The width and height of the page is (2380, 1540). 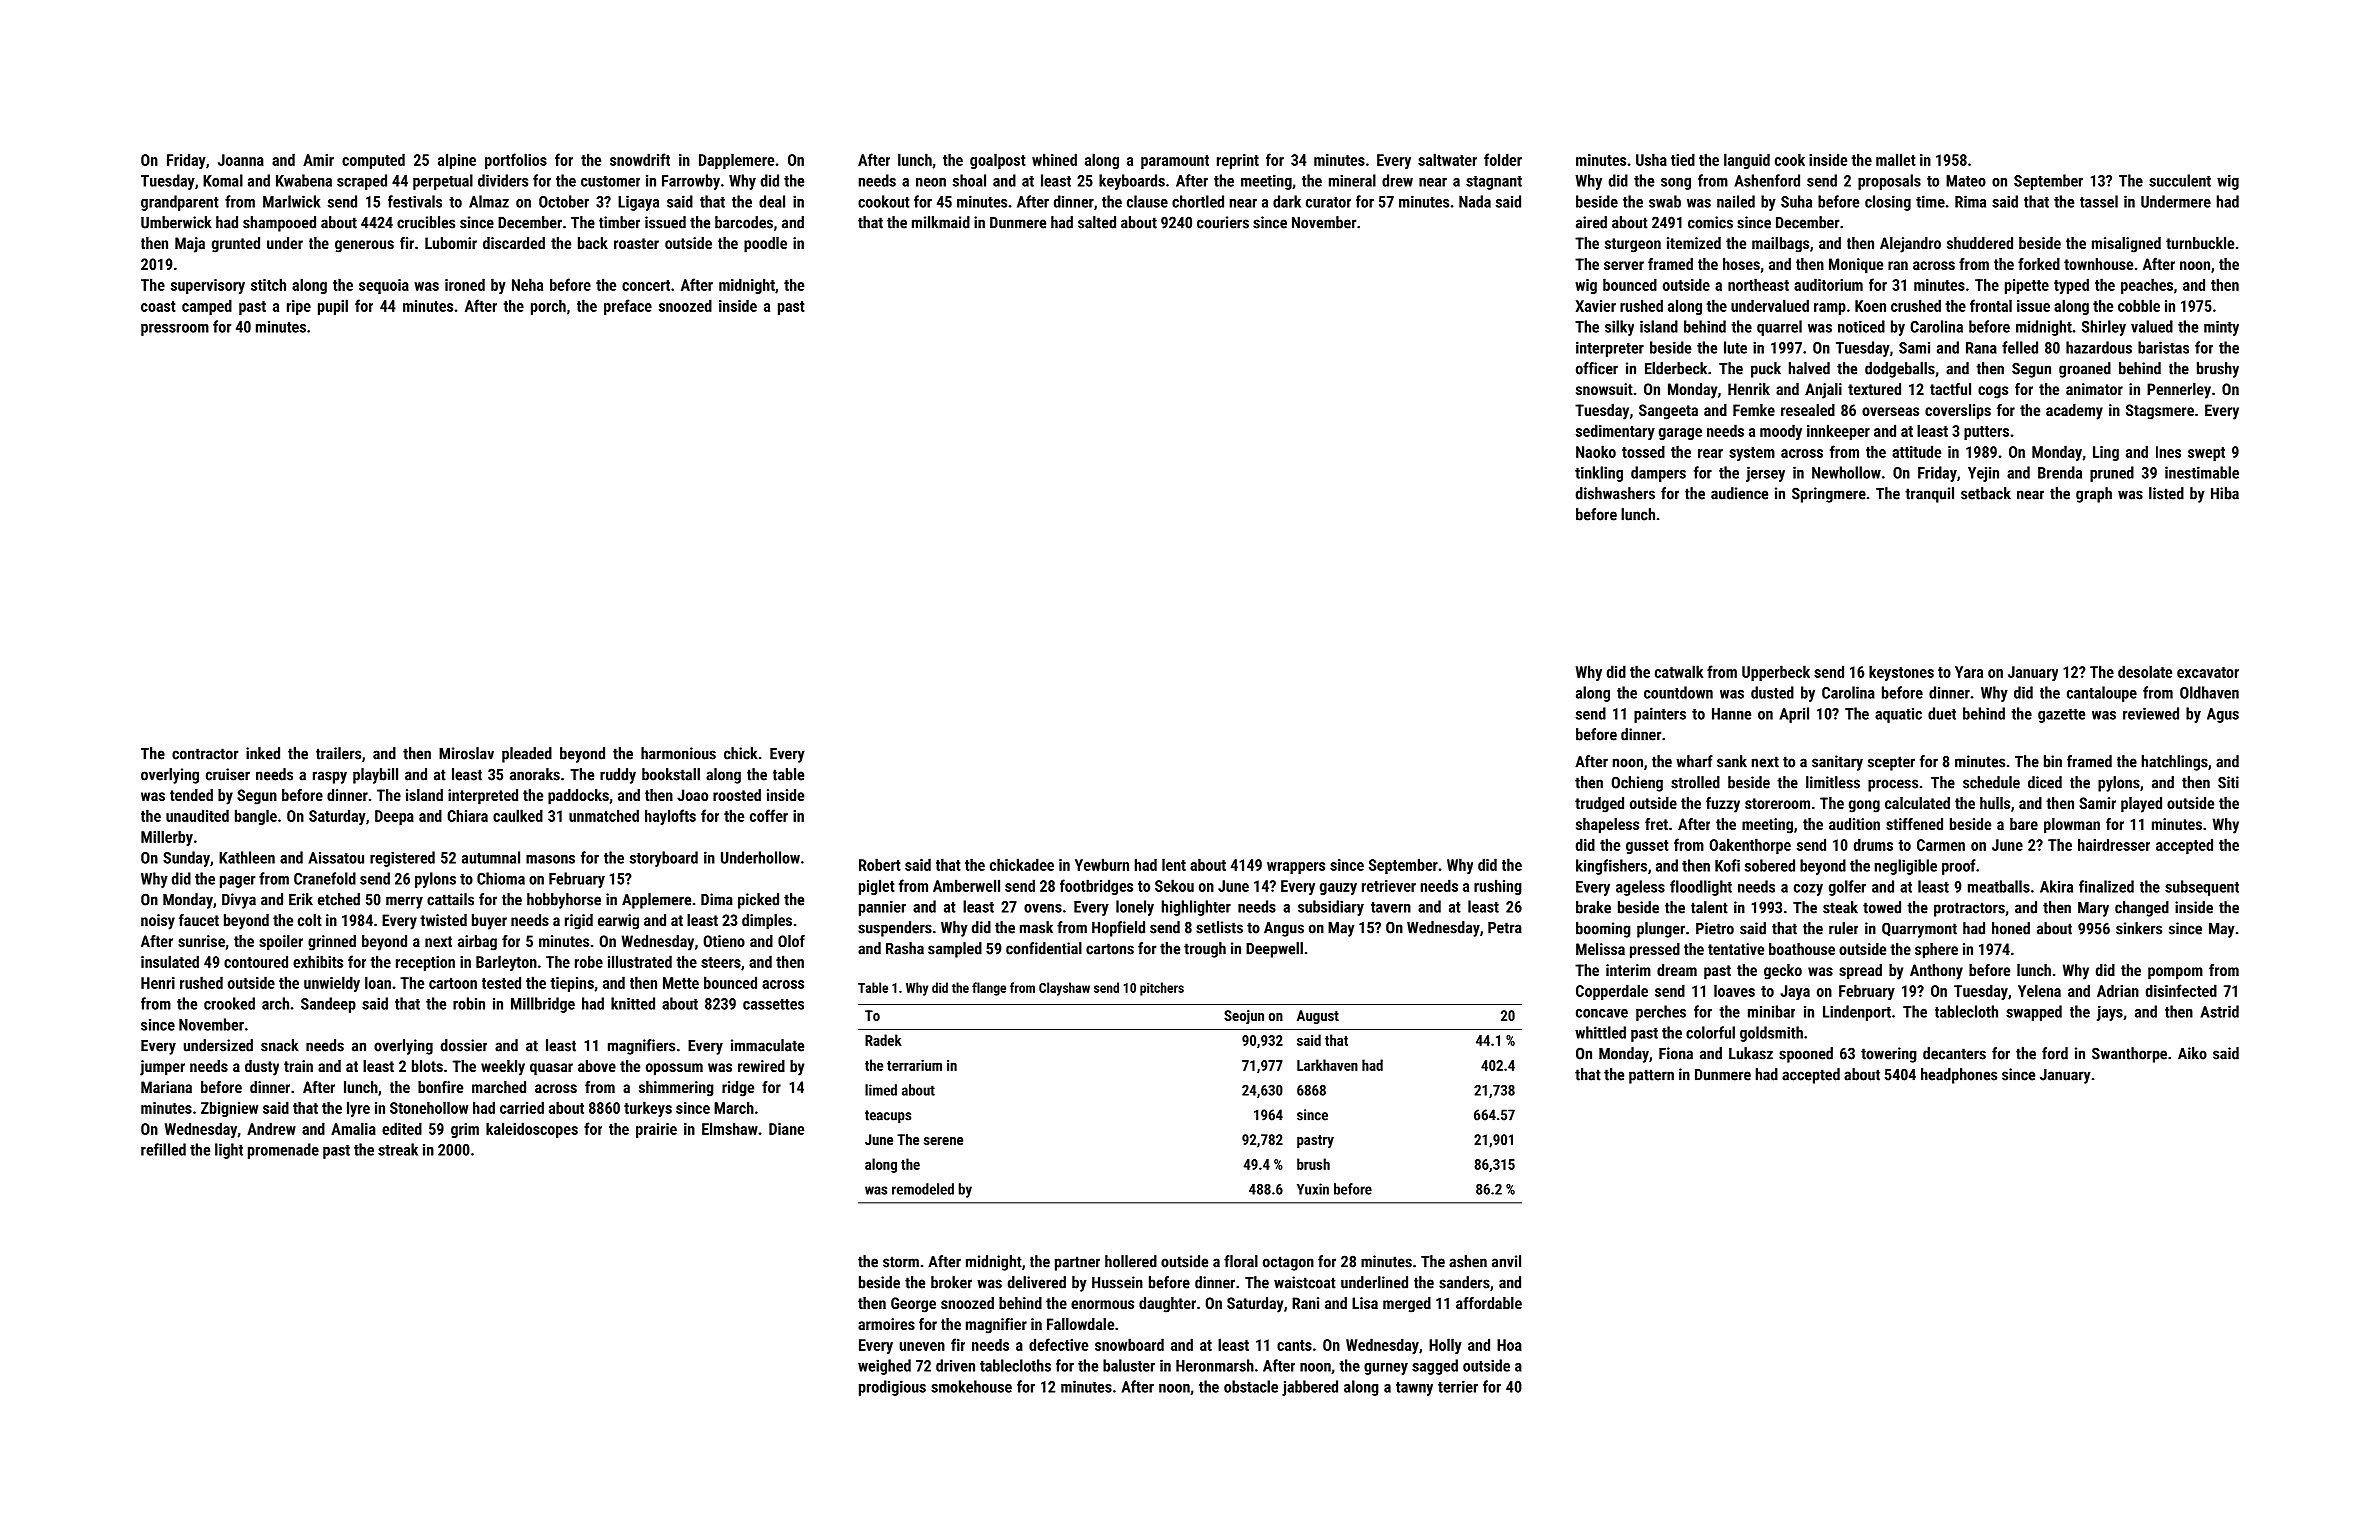 What do you see at coordinates (1102, 864) in the page?
I see `Yewburn` at bounding box center [1102, 864].
